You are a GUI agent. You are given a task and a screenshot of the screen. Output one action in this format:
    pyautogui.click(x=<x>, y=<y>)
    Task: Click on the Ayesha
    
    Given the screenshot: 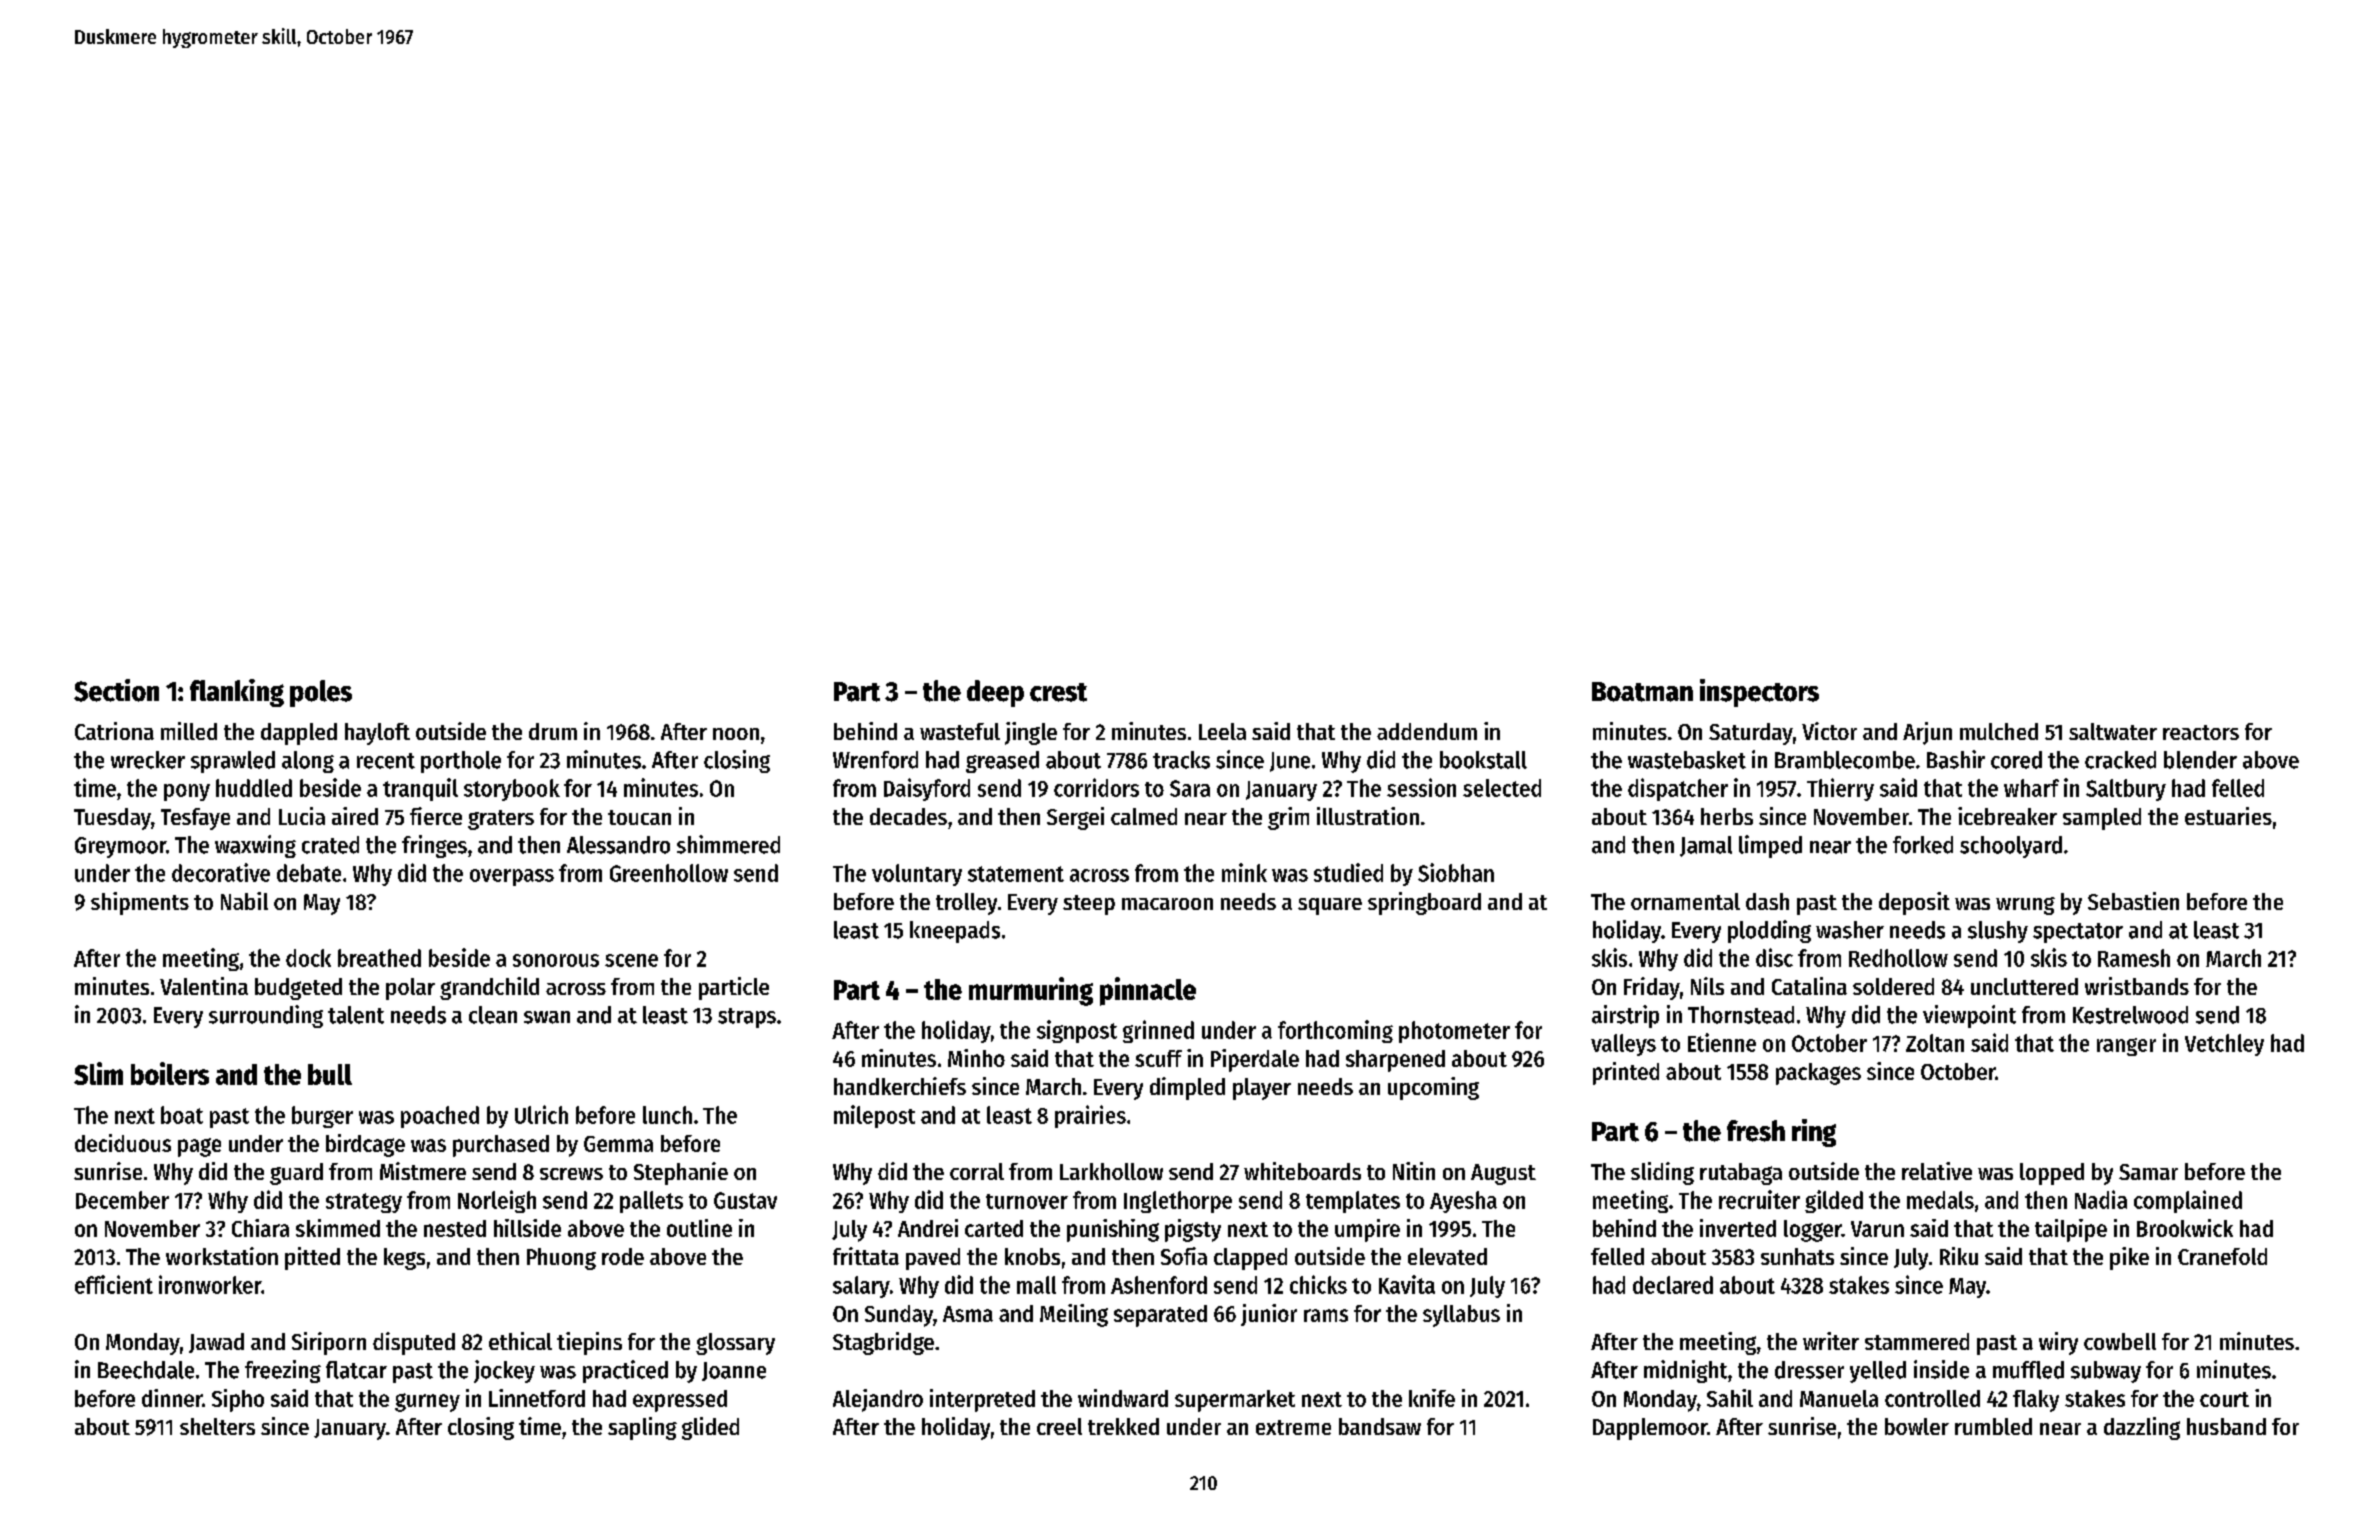 What is the action you would take?
    pyautogui.click(x=1463, y=1202)
